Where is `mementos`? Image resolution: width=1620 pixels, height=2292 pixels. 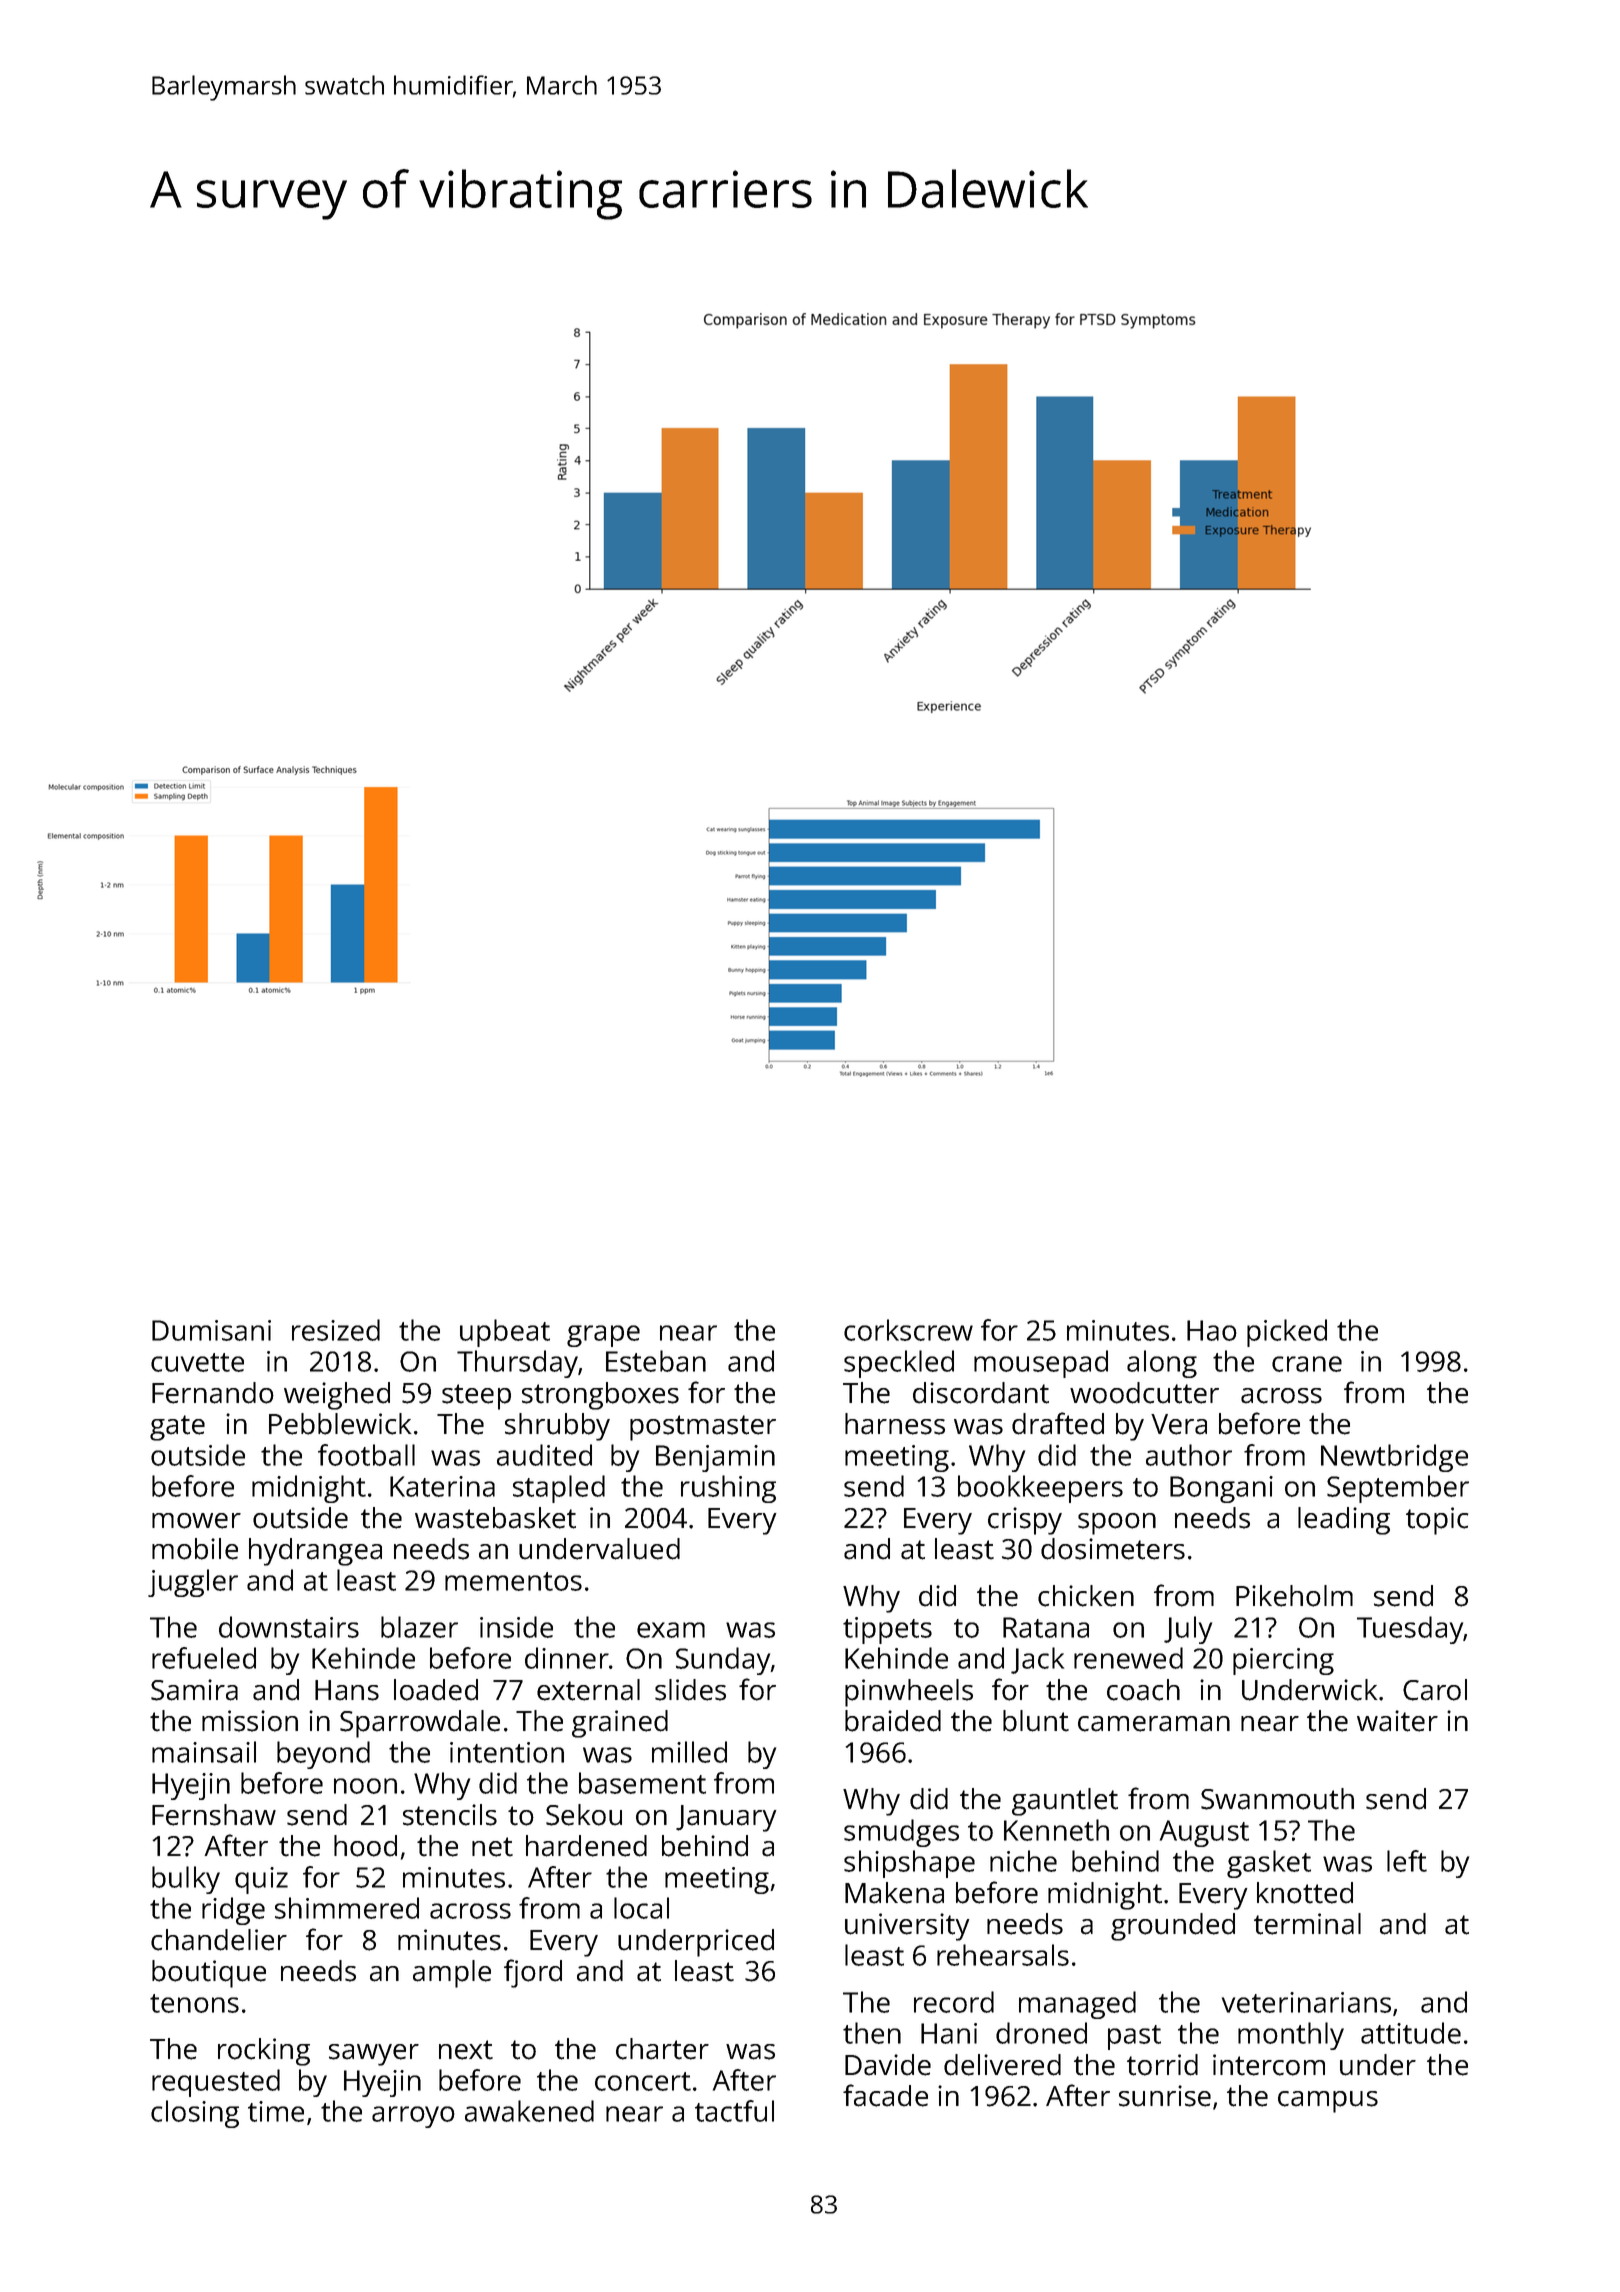 mementos is located at coordinates (513, 1581).
